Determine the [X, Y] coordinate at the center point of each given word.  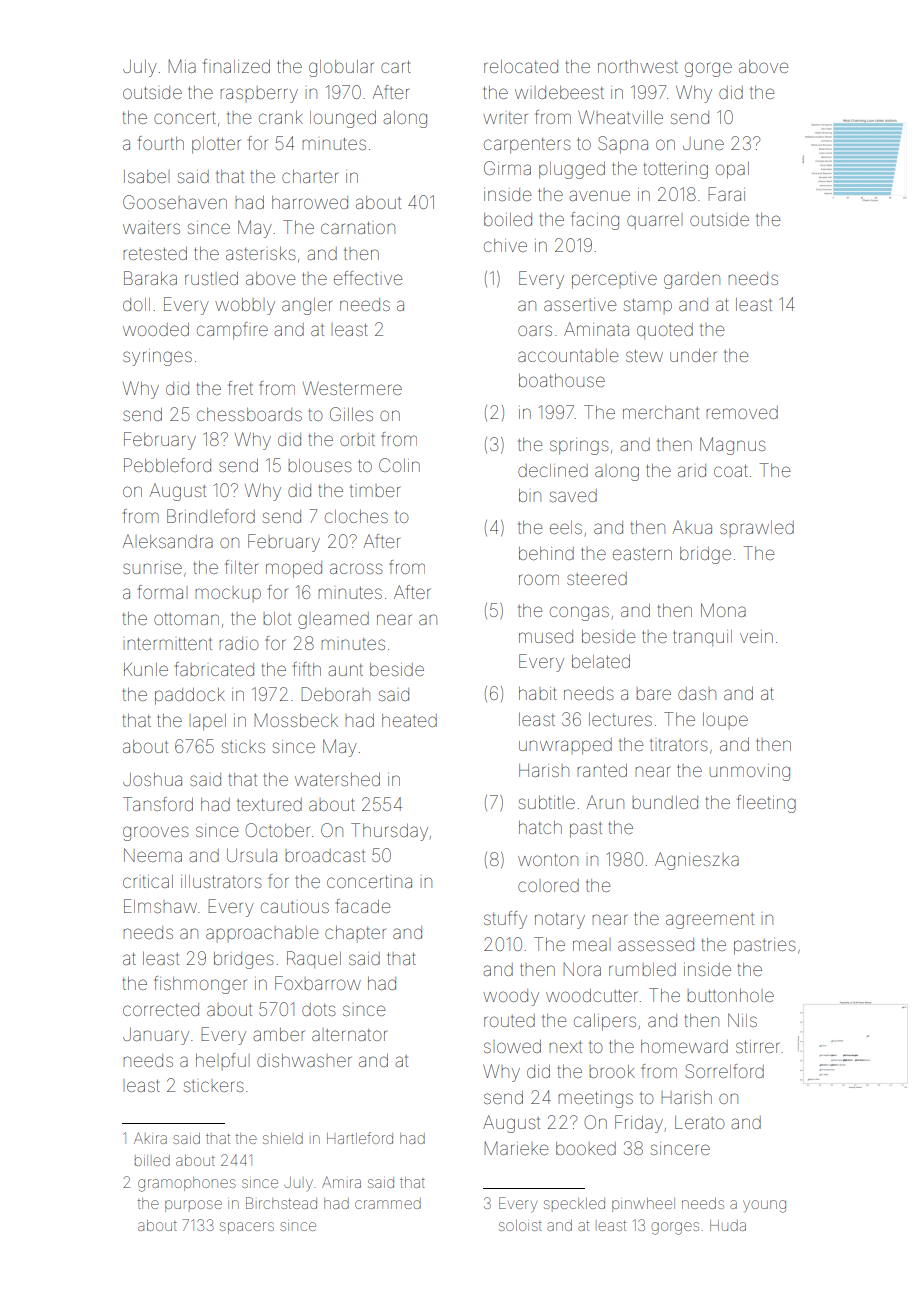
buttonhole [730, 995]
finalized [236, 66]
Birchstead [281, 1203]
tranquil [702, 638]
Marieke [516, 1148]
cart [396, 66]
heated [409, 720]
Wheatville [620, 117]
